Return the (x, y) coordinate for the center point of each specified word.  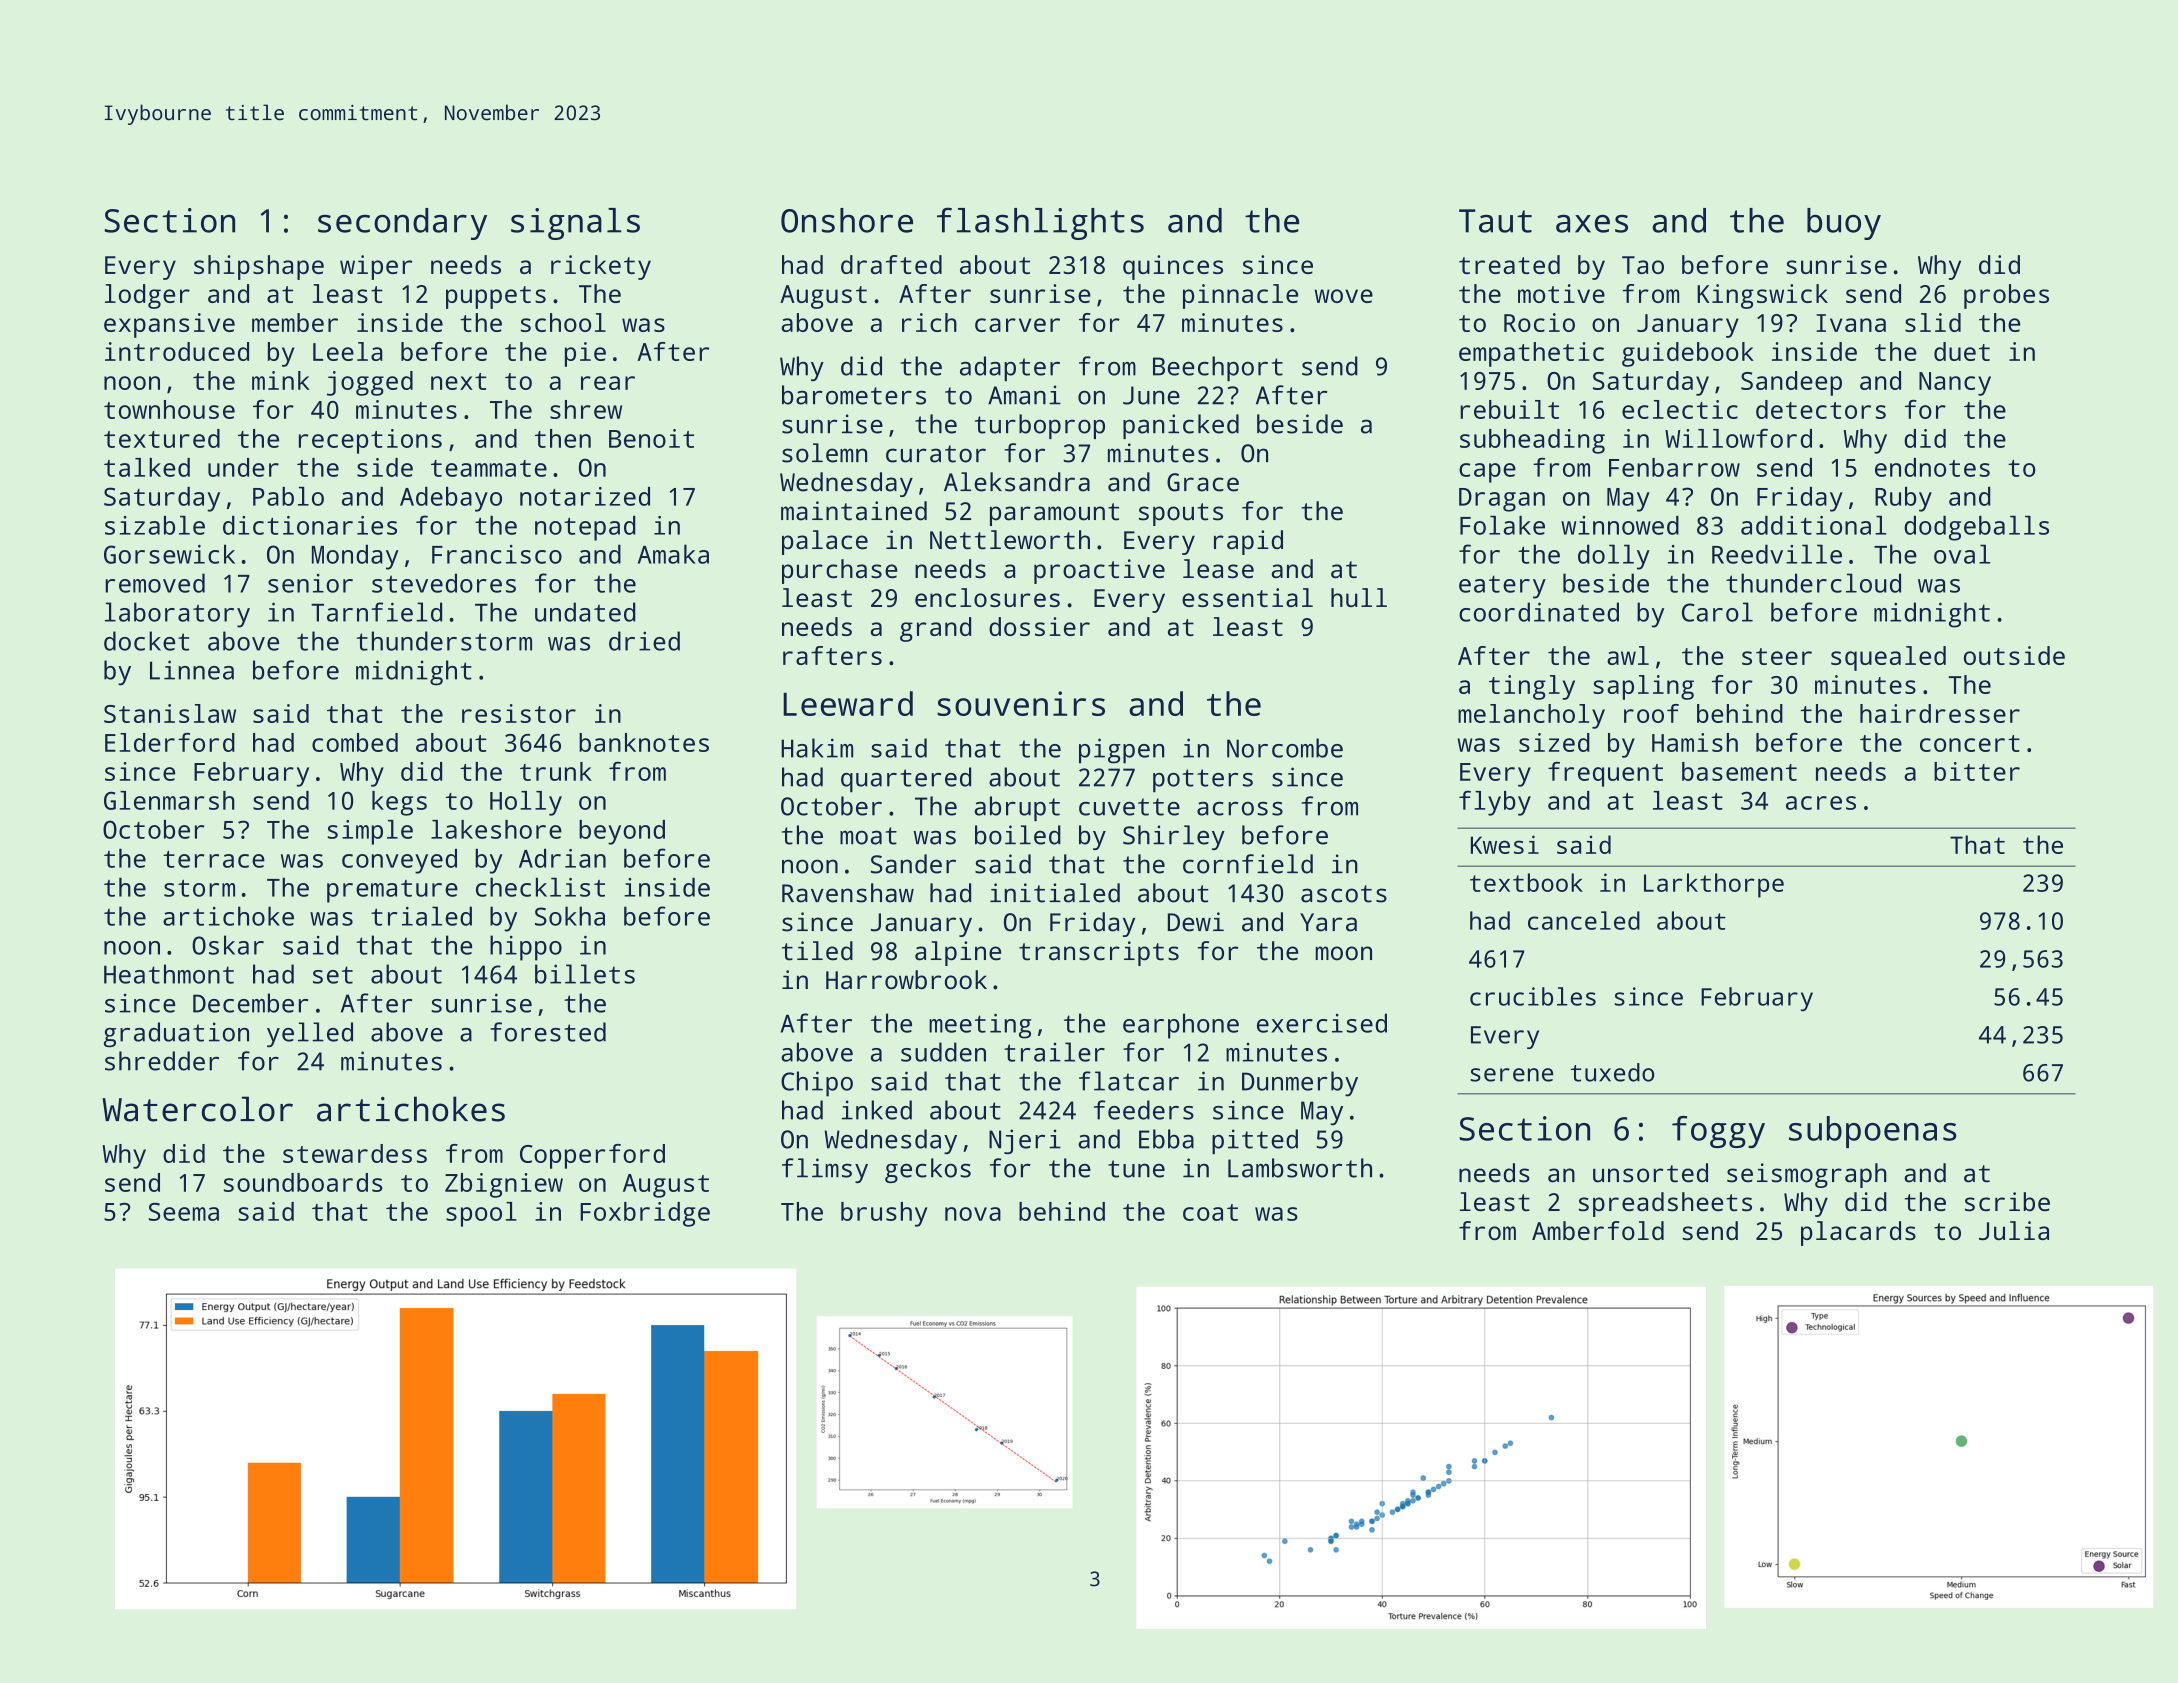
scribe (2007, 1202)
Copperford (592, 1156)
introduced (177, 351)
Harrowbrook (906, 980)
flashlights (1040, 223)
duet (1962, 351)
